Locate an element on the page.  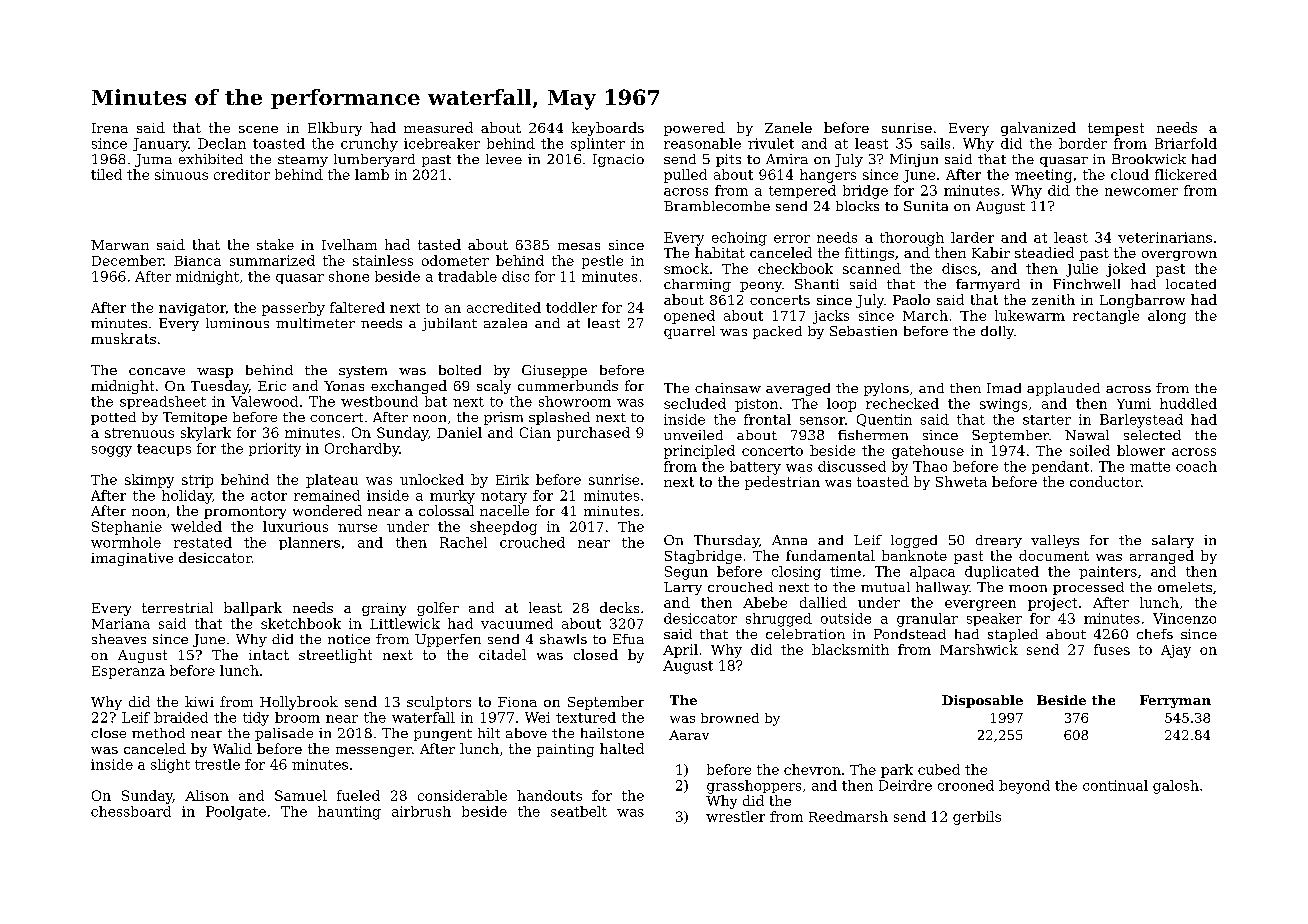
pedestrian is located at coordinates (782, 483).
